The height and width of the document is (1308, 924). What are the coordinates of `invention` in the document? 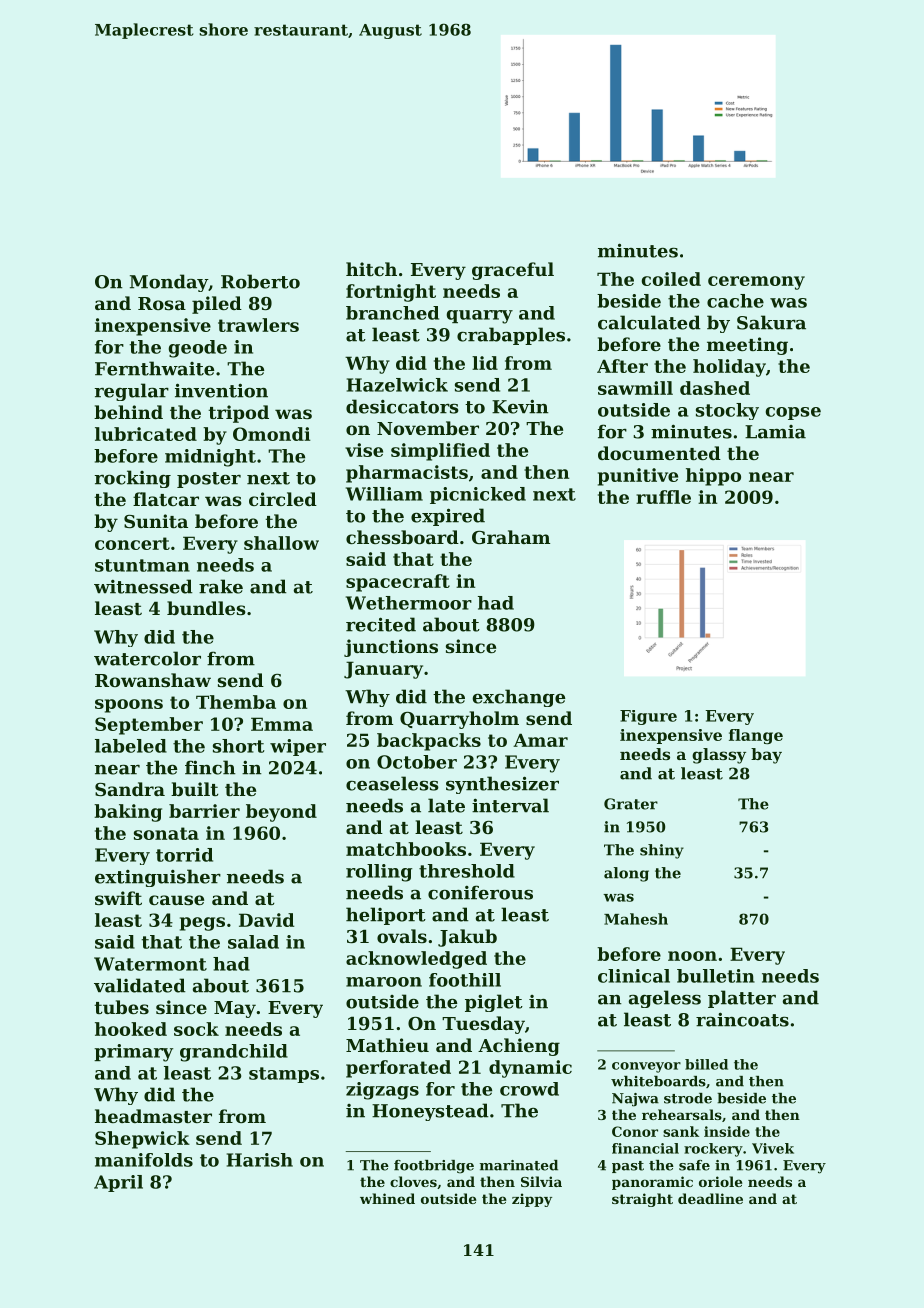 It's located at (221, 390).
